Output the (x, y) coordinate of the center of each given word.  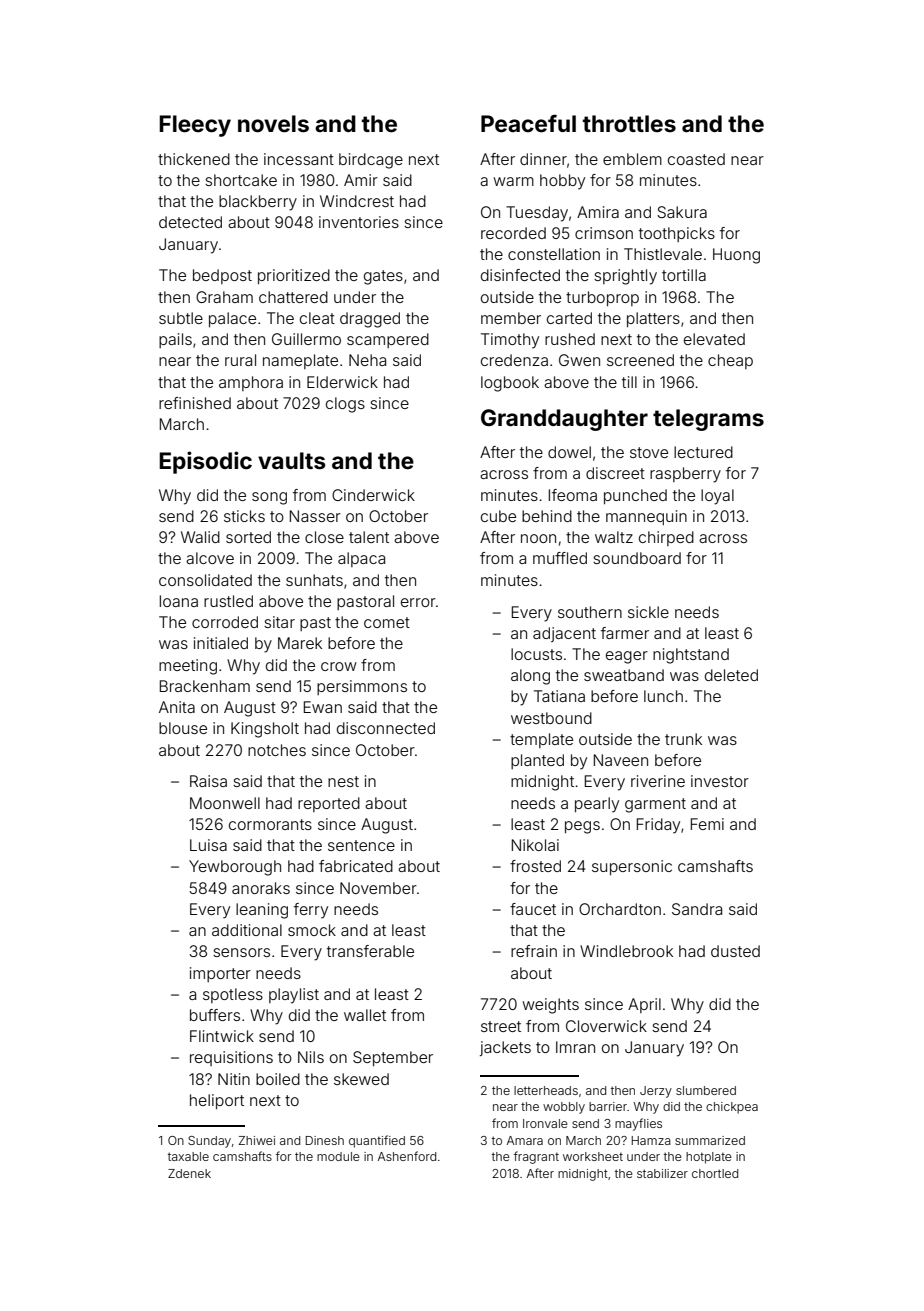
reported (329, 804)
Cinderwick (373, 495)
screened (640, 360)
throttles (629, 124)
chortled (715, 1173)
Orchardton (620, 909)
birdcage (371, 161)
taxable (188, 1156)
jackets (505, 1048)
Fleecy (195, 126)
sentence (361, 845)
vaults (292, 461)
